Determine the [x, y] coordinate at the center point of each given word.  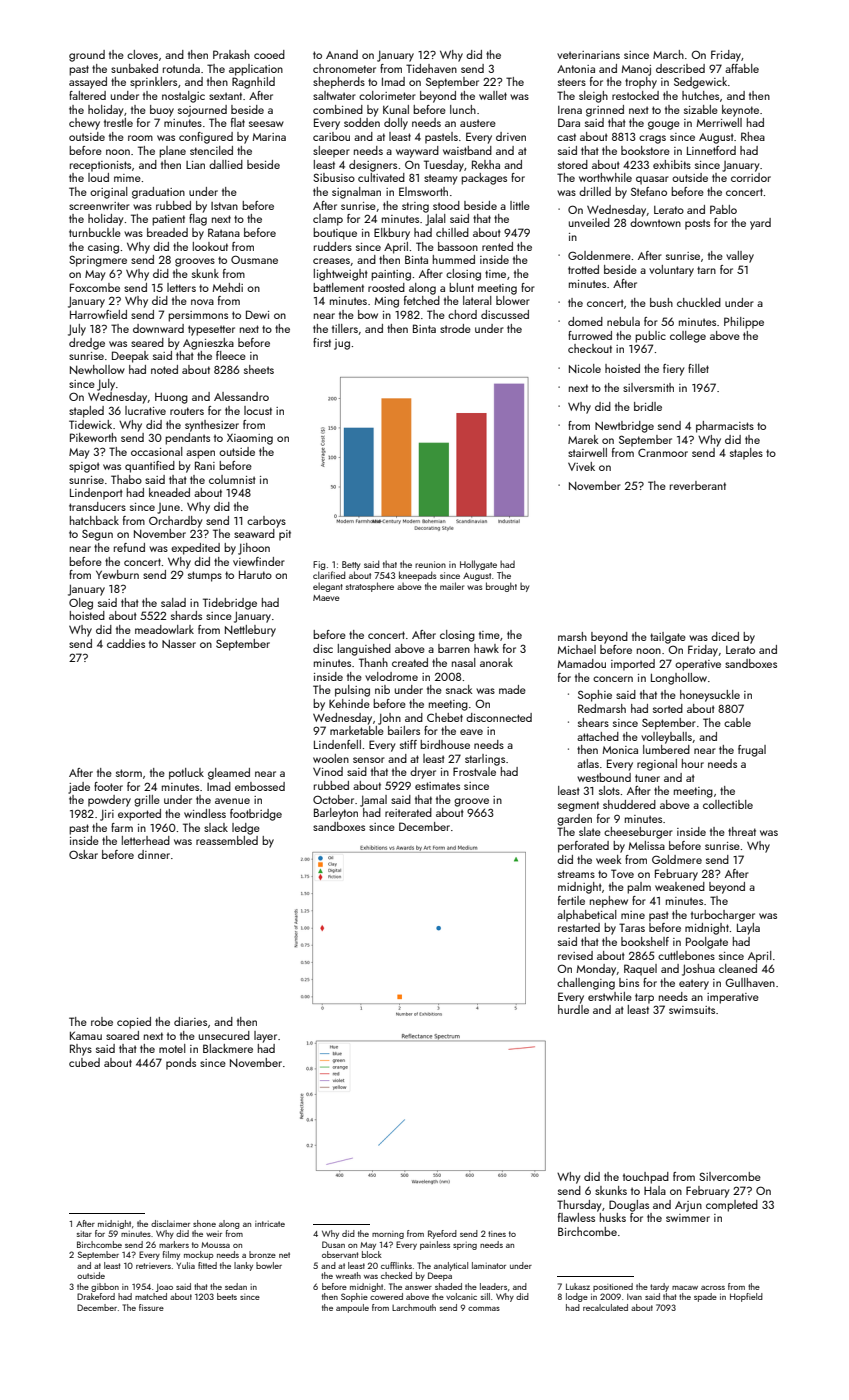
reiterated [408, 812]
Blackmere [228, 1048]
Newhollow [97, 369]
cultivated [381, 177]
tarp [644, 998]
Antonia [576, 69]
